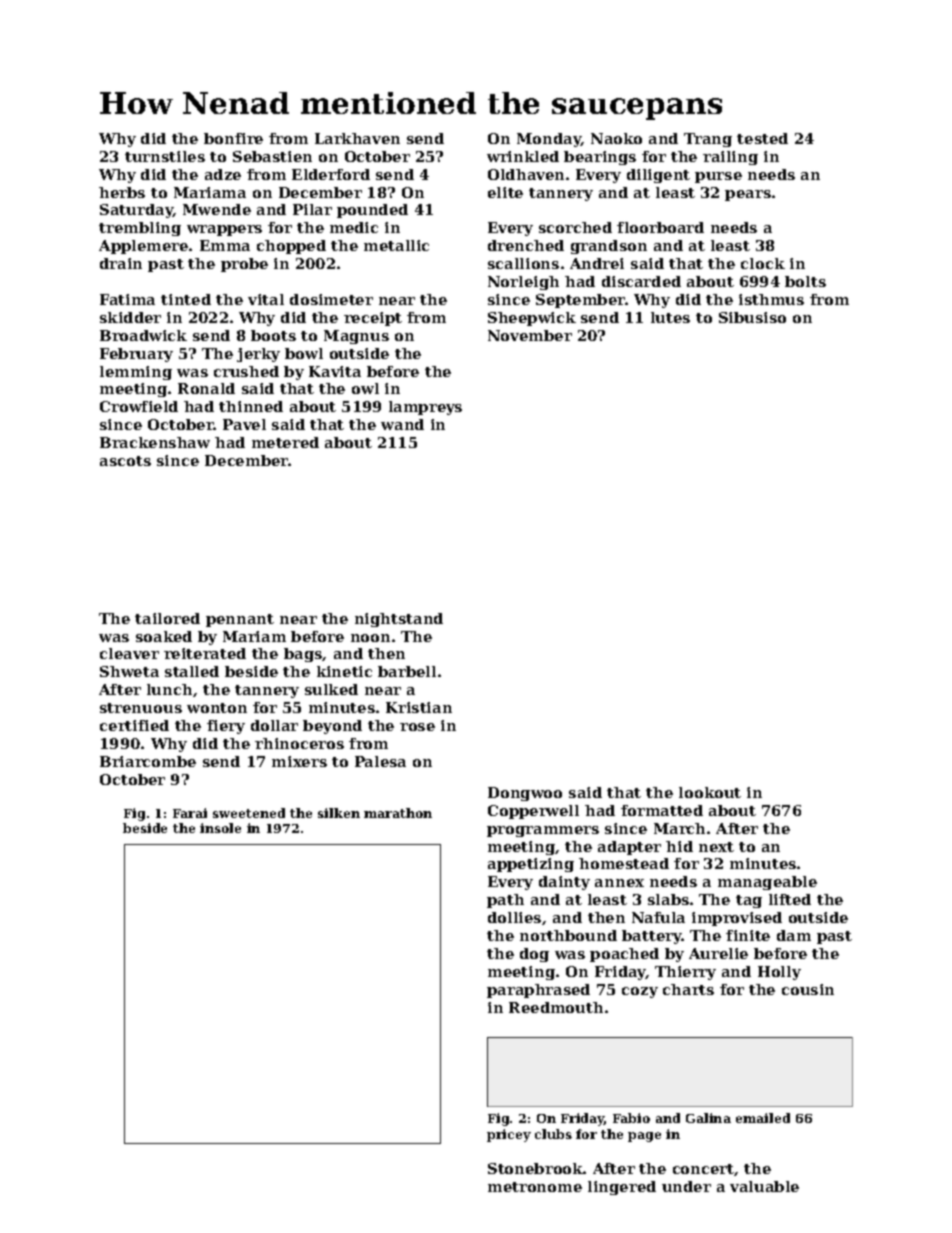  I want to click on clock, so click(763, 263).
